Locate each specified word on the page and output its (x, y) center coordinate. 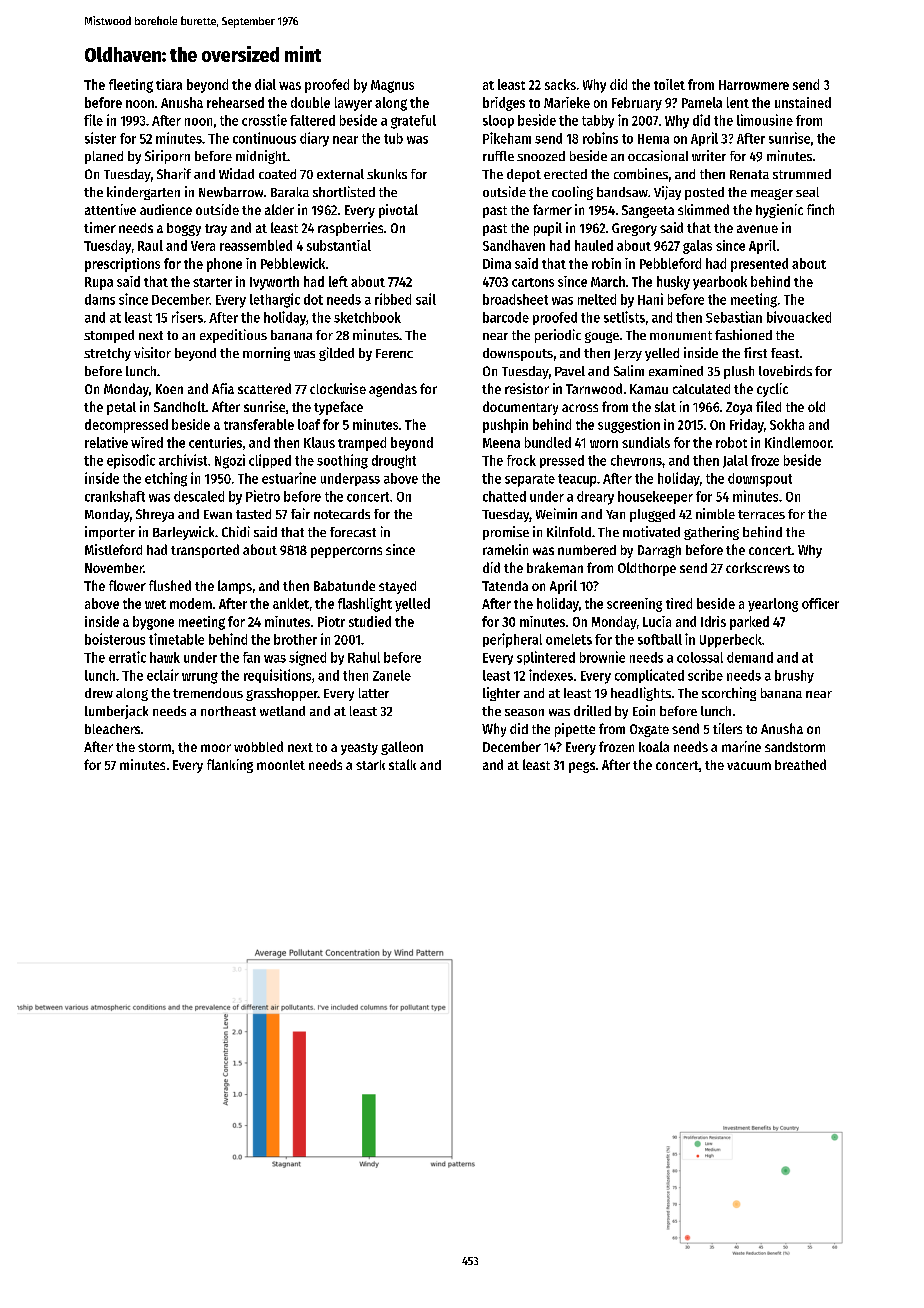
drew (99, 693)
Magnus (392, 86)
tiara (169, 84)
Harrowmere (754, 85)
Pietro (263, 496)
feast (785, 353)
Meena (501, 443)
